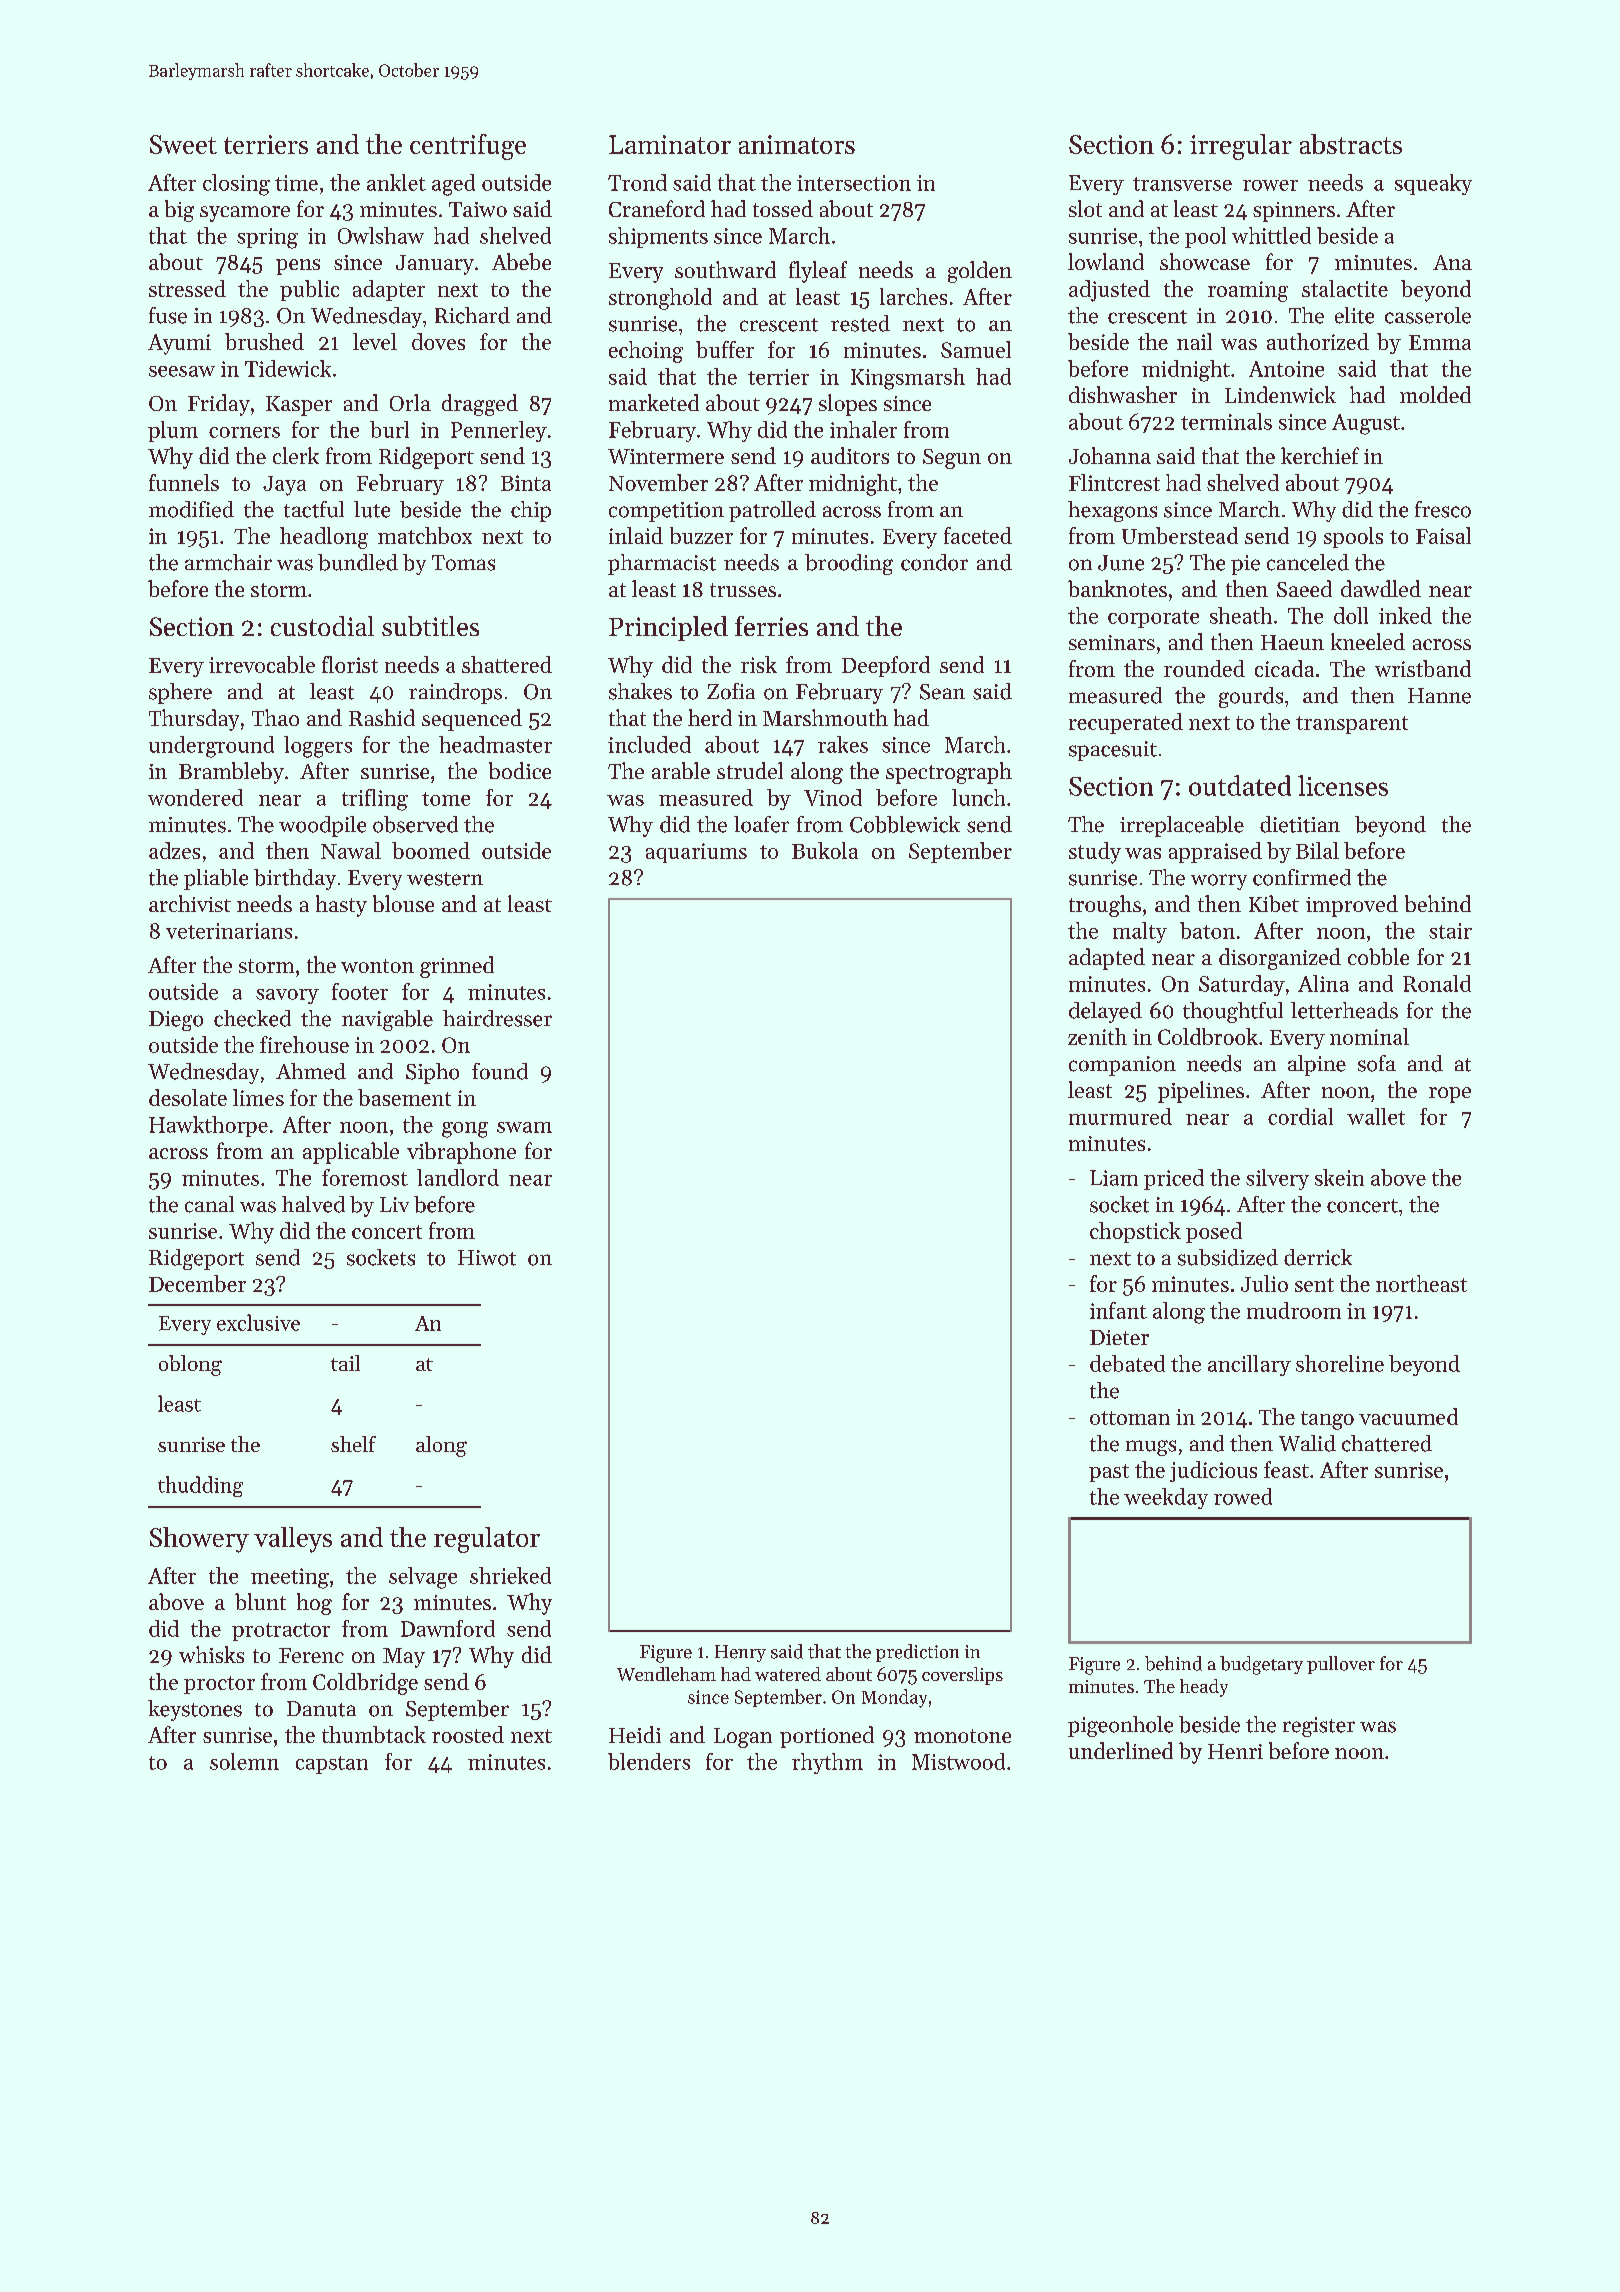 This screenshot has width=1620, height=2292. What do you see at coordinates (788, 1674) in the screenshot?
I see `watered` at bounding box center [788, 1674].
